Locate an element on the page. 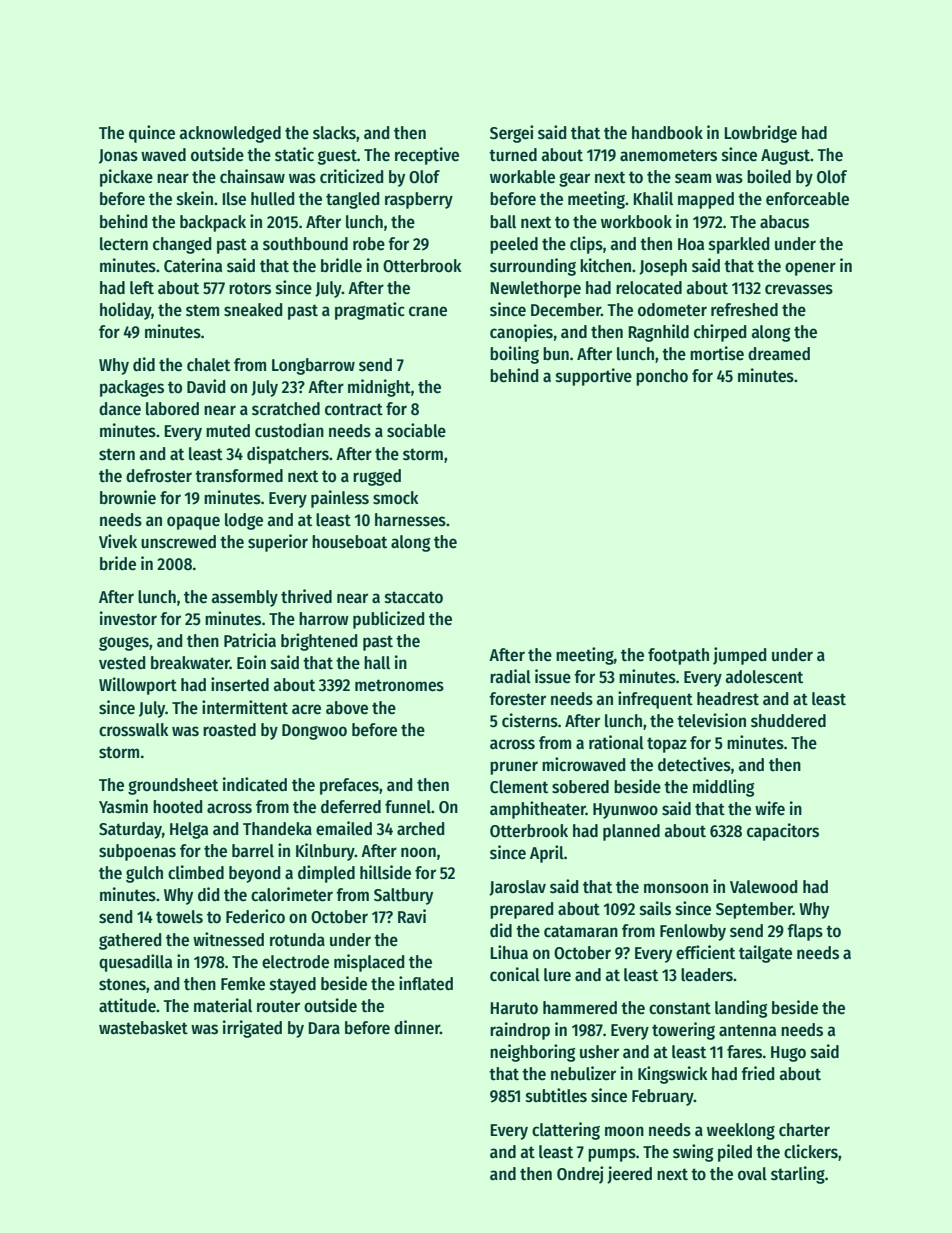 The width and height of the page is (952, 1233). holiday is located at coordinates (126, 311).
